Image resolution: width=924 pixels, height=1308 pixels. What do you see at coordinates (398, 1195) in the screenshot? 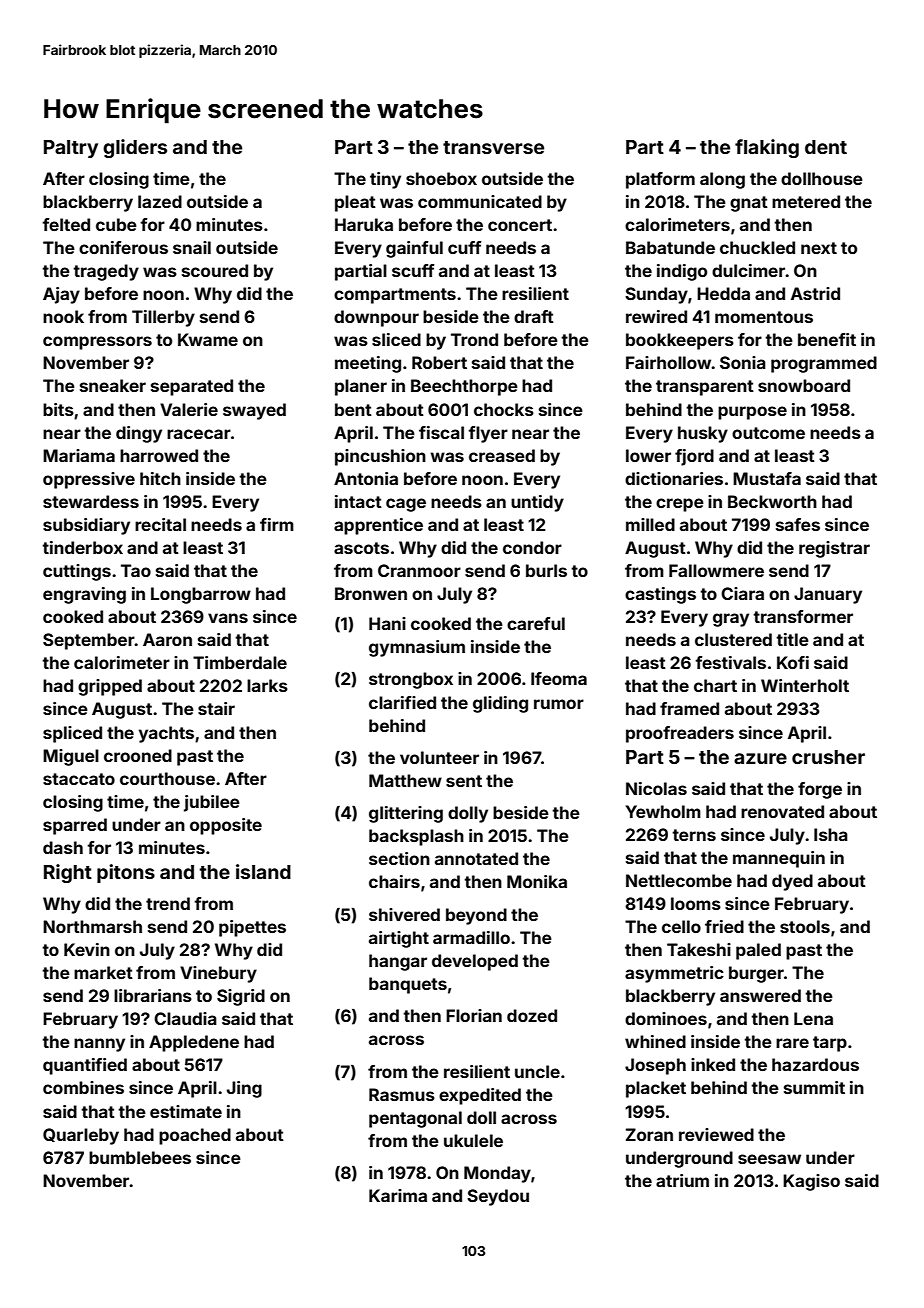
I see `Karima` at bounding box center [398, 1195].
